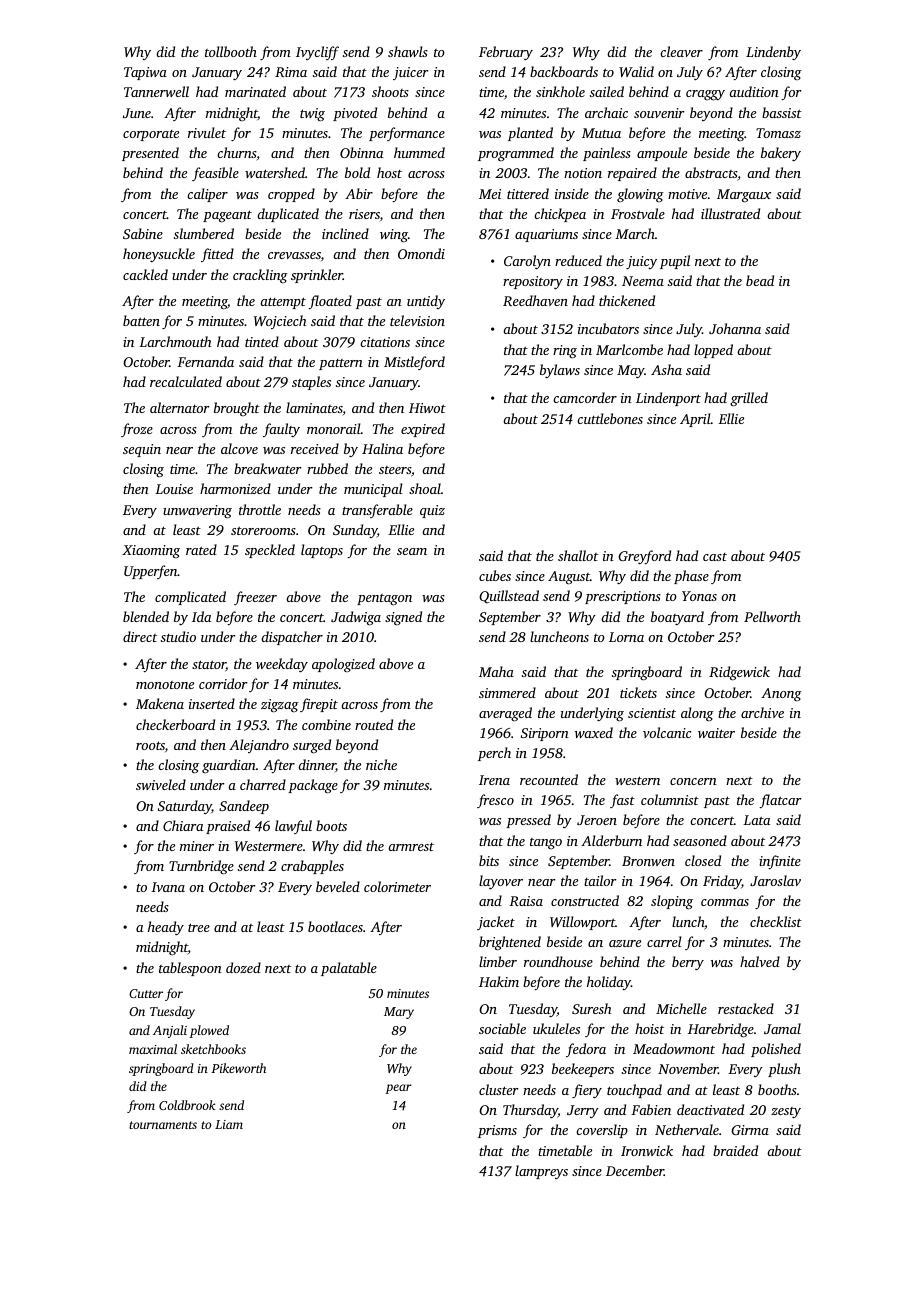 The width and height of the screenshot is (924, 1308). I want to click on tournaments, so click(163, 1125).
